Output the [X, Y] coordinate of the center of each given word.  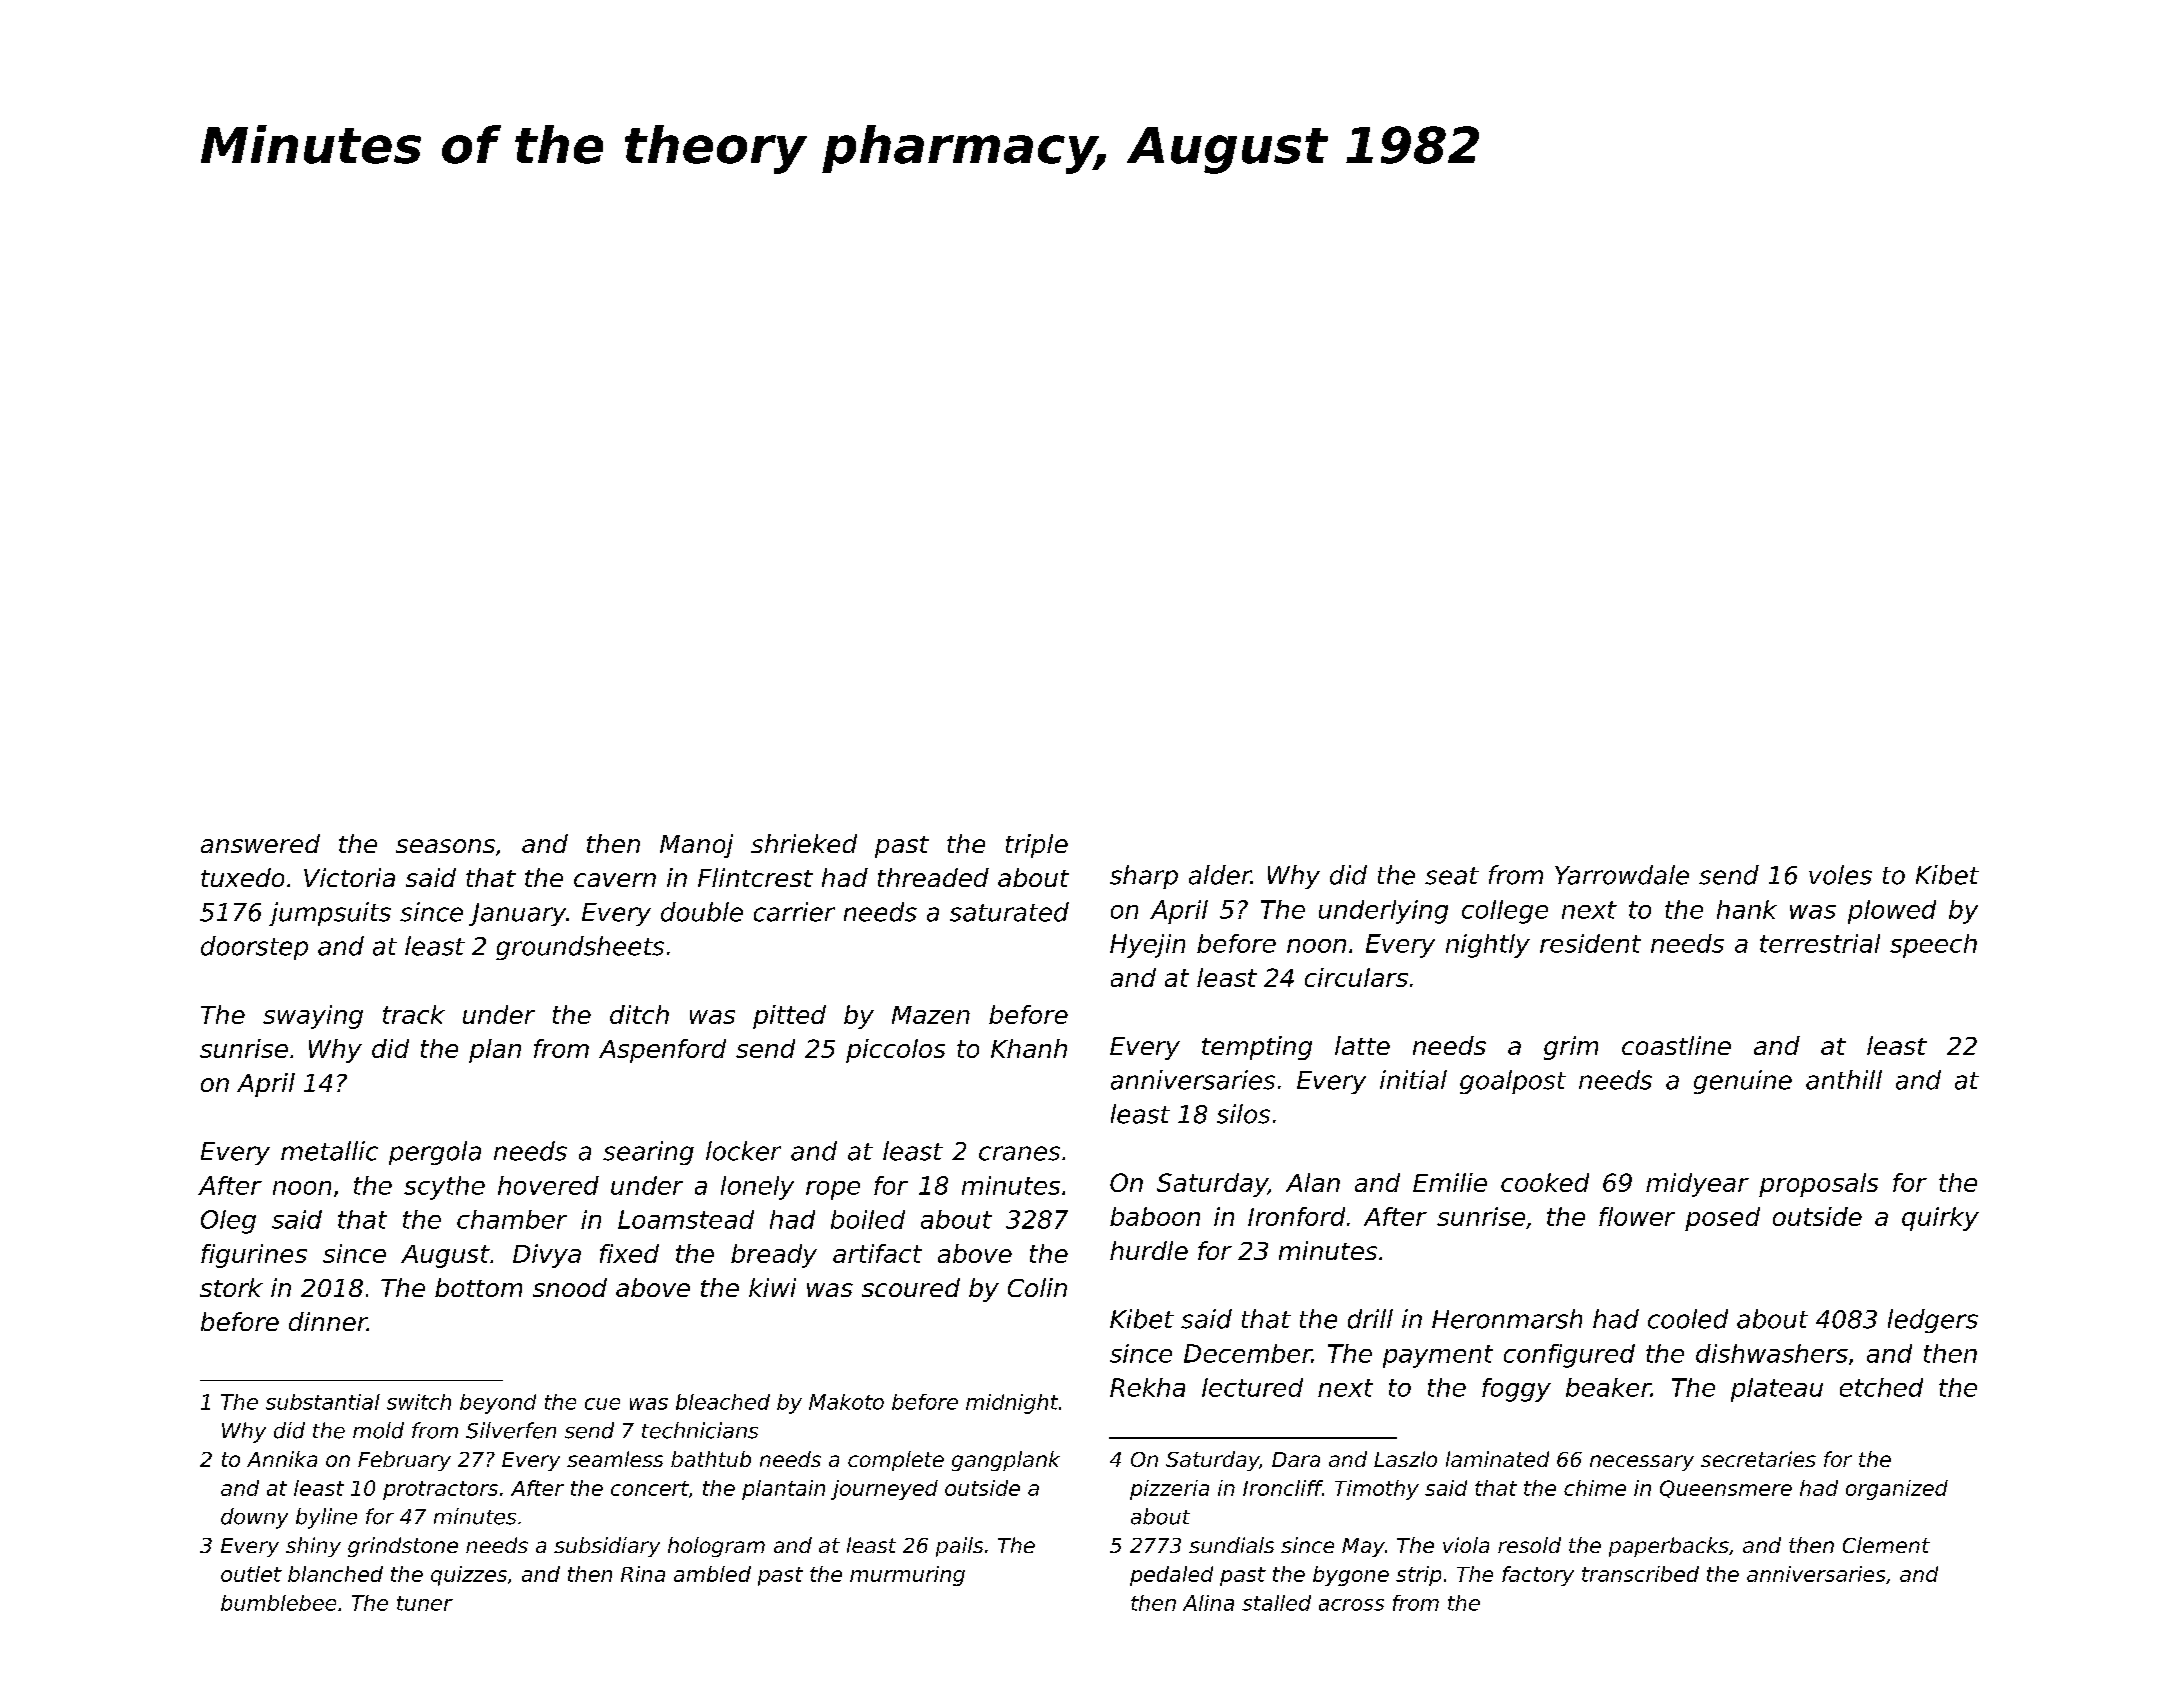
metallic [329, 1151]
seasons [445, 846]
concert [650, 1488]
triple [1037, 846]
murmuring [907, 1576]
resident [1590, 943]
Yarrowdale [1622, 875]
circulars [1356, 977]
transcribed [1640, 1574]
